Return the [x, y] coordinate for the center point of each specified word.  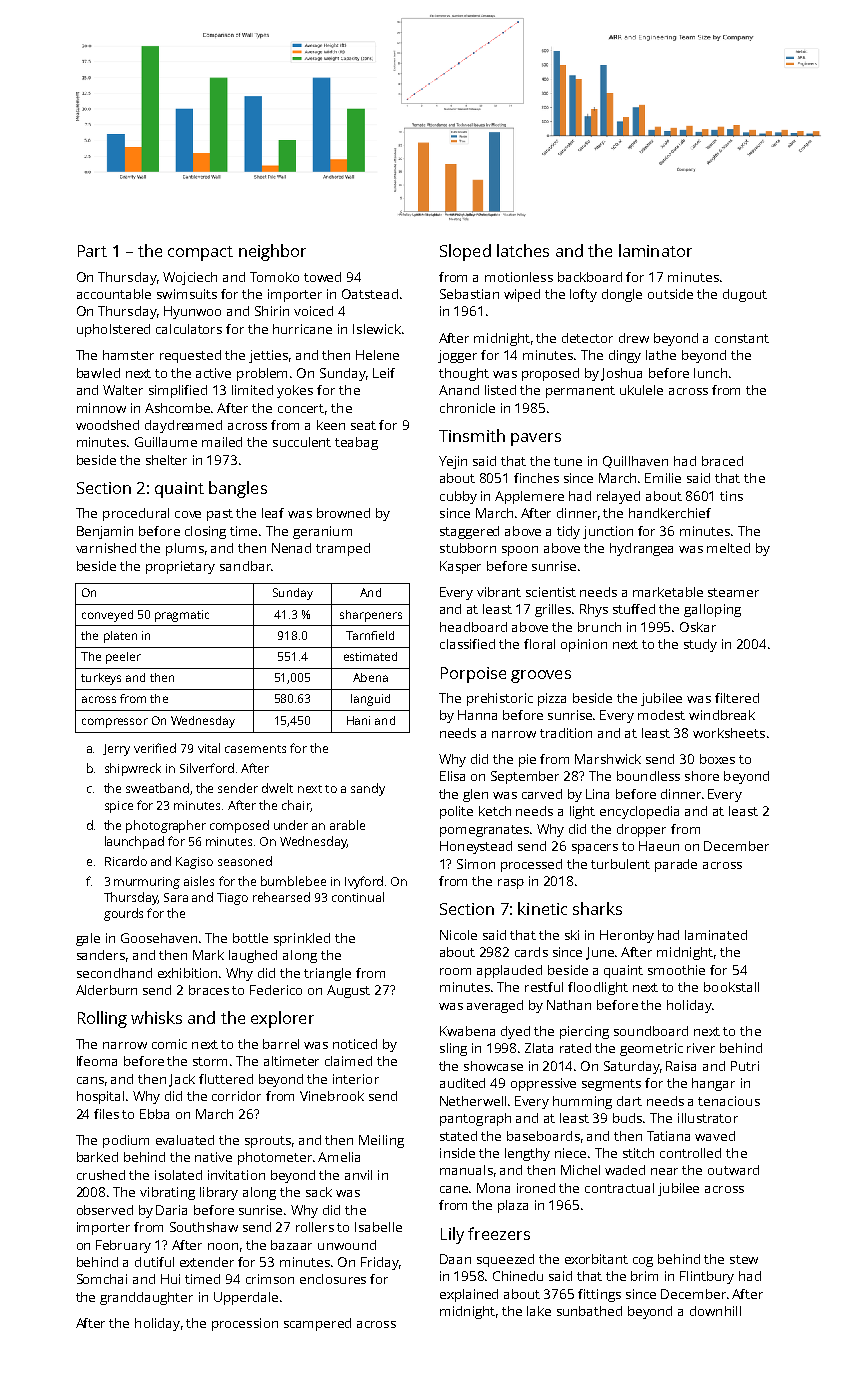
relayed [618, 497]
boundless [648, 776]
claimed [348, 1061]
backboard [590, 277]
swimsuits [187, 294]
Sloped [465, 252]
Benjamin [105, 532]
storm [210, 1061]
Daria [171, 1210]
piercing [584, 1032]
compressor [115, 723]
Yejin [453, 462]
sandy [368, 789]
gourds [123, 914]
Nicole [458, 935]
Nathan [569, 1005]
